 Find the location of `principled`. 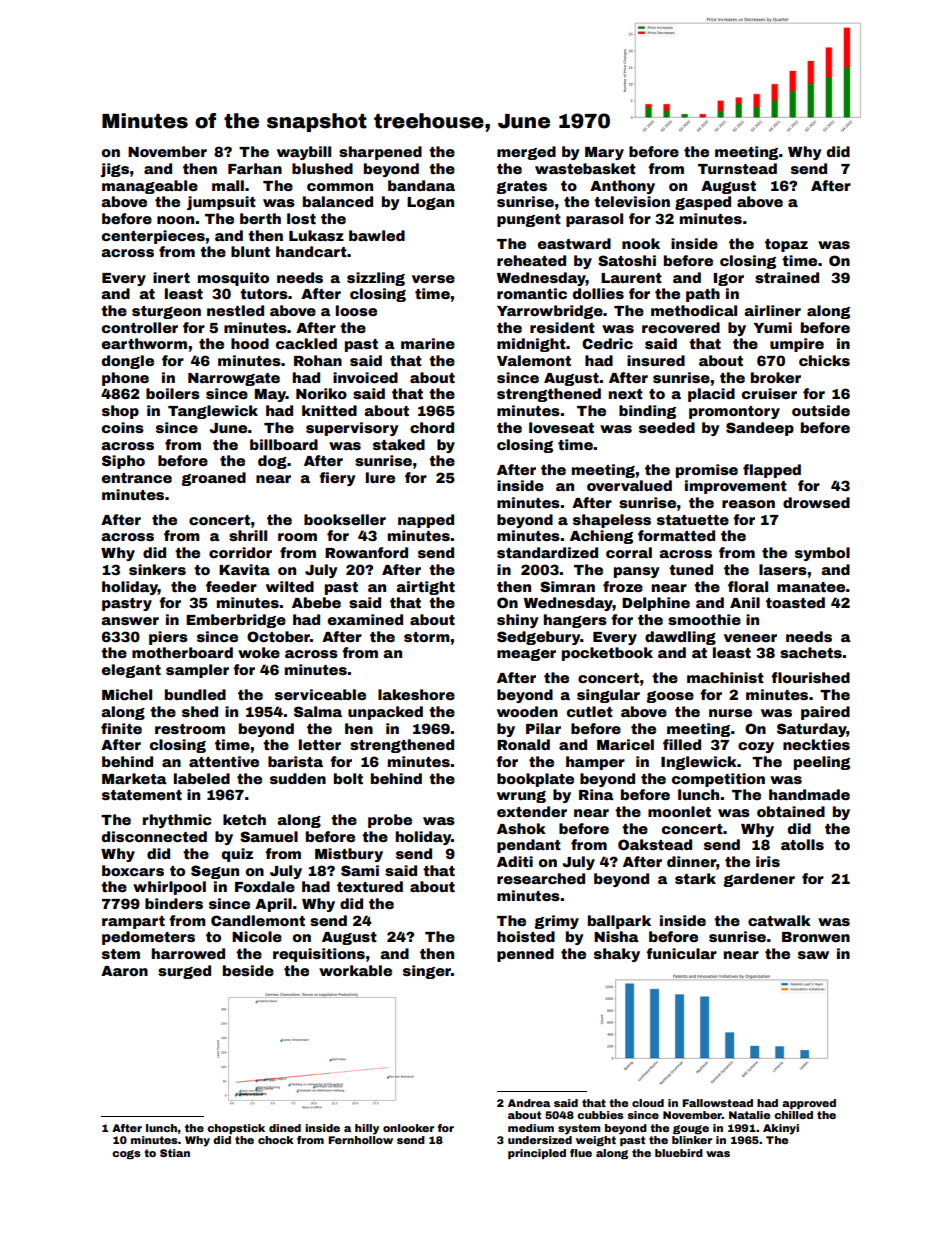

principled is located at coordinates (537, 1154).
